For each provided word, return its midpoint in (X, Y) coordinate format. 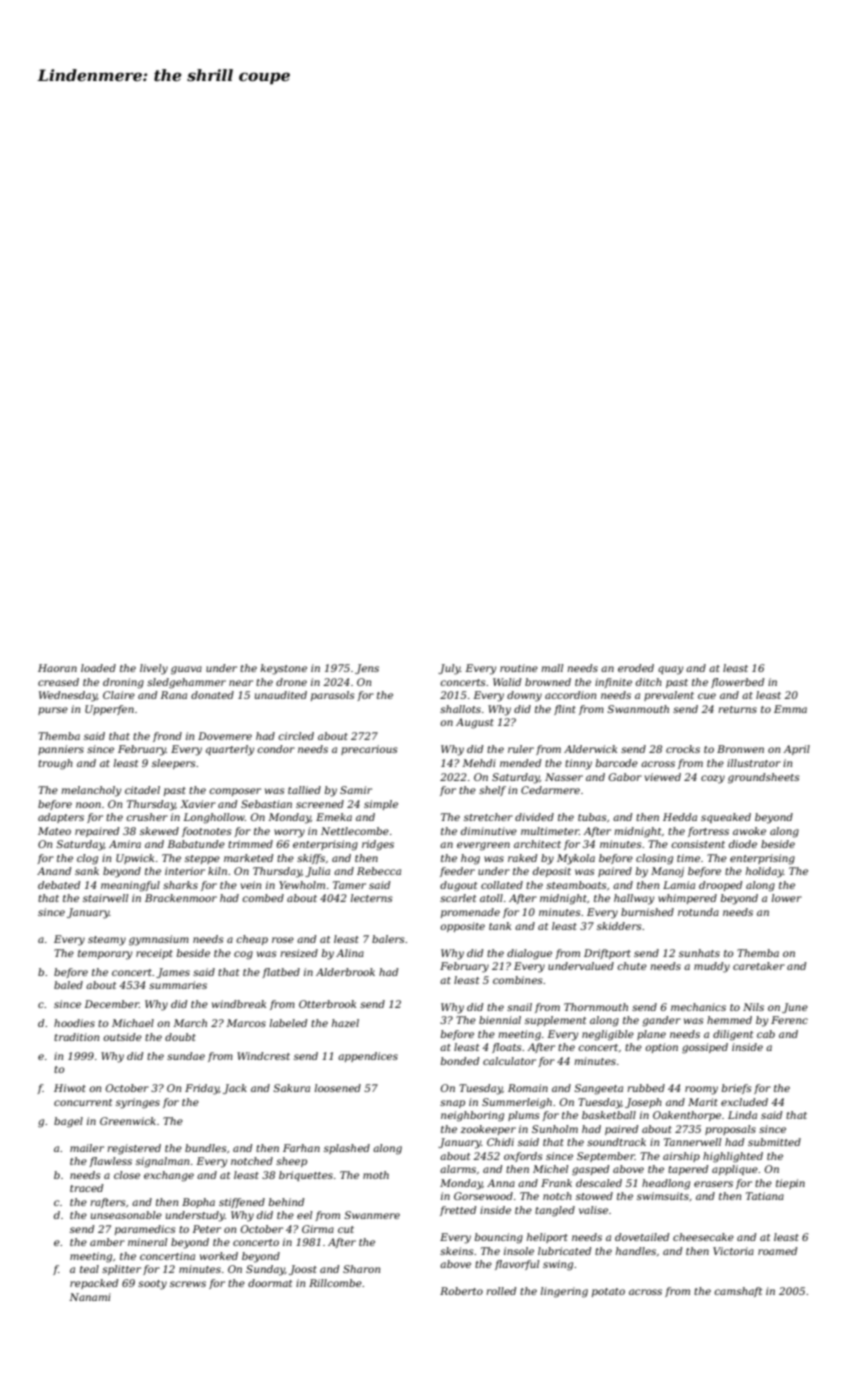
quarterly (230, 750)
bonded (460, 1061)
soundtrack (616, 1142)
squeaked (726, 818)
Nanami (90, 1297)
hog (470, 859)
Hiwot (70, 1088)
